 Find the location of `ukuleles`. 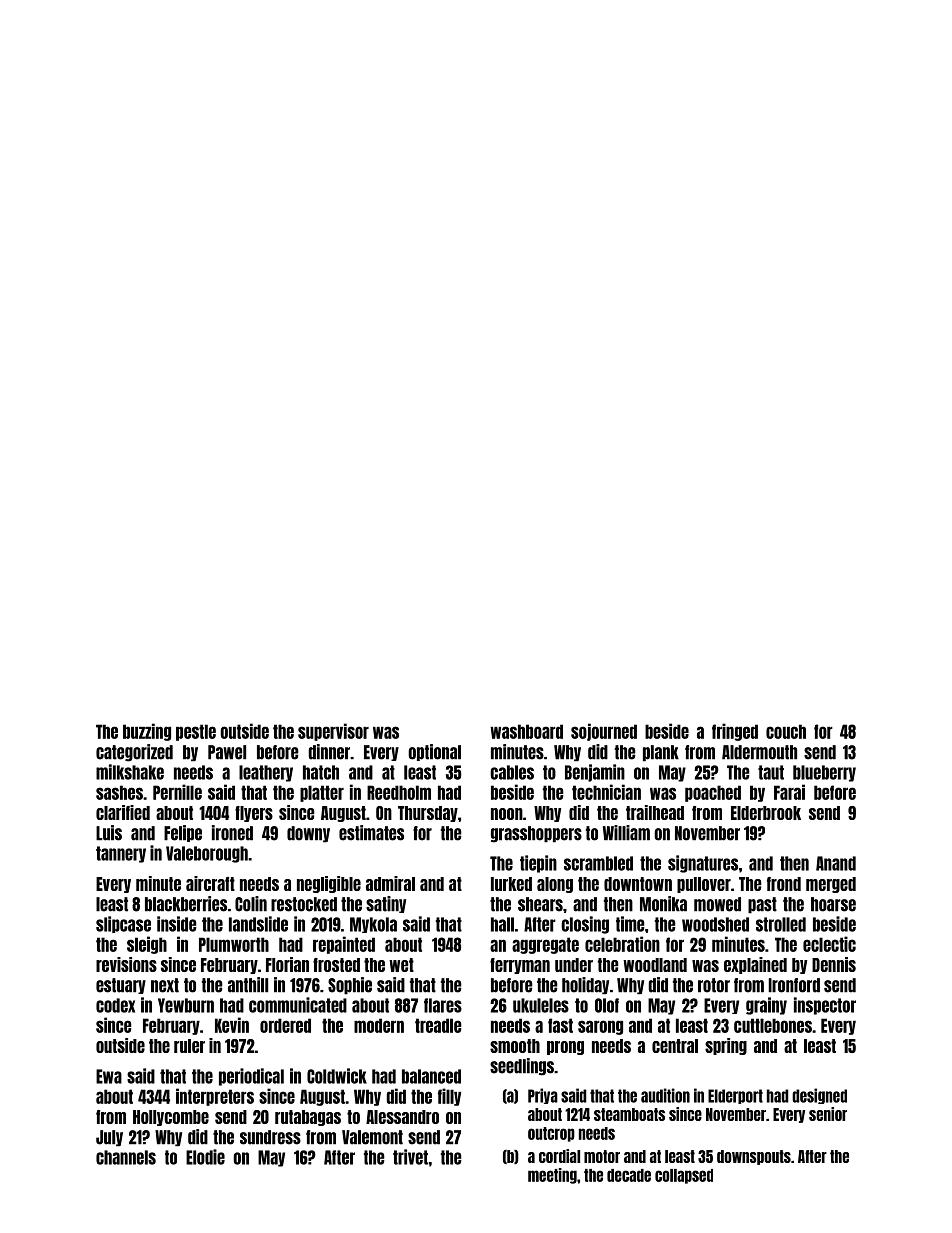

ukuleles is located at coordinates (541, 1005).
